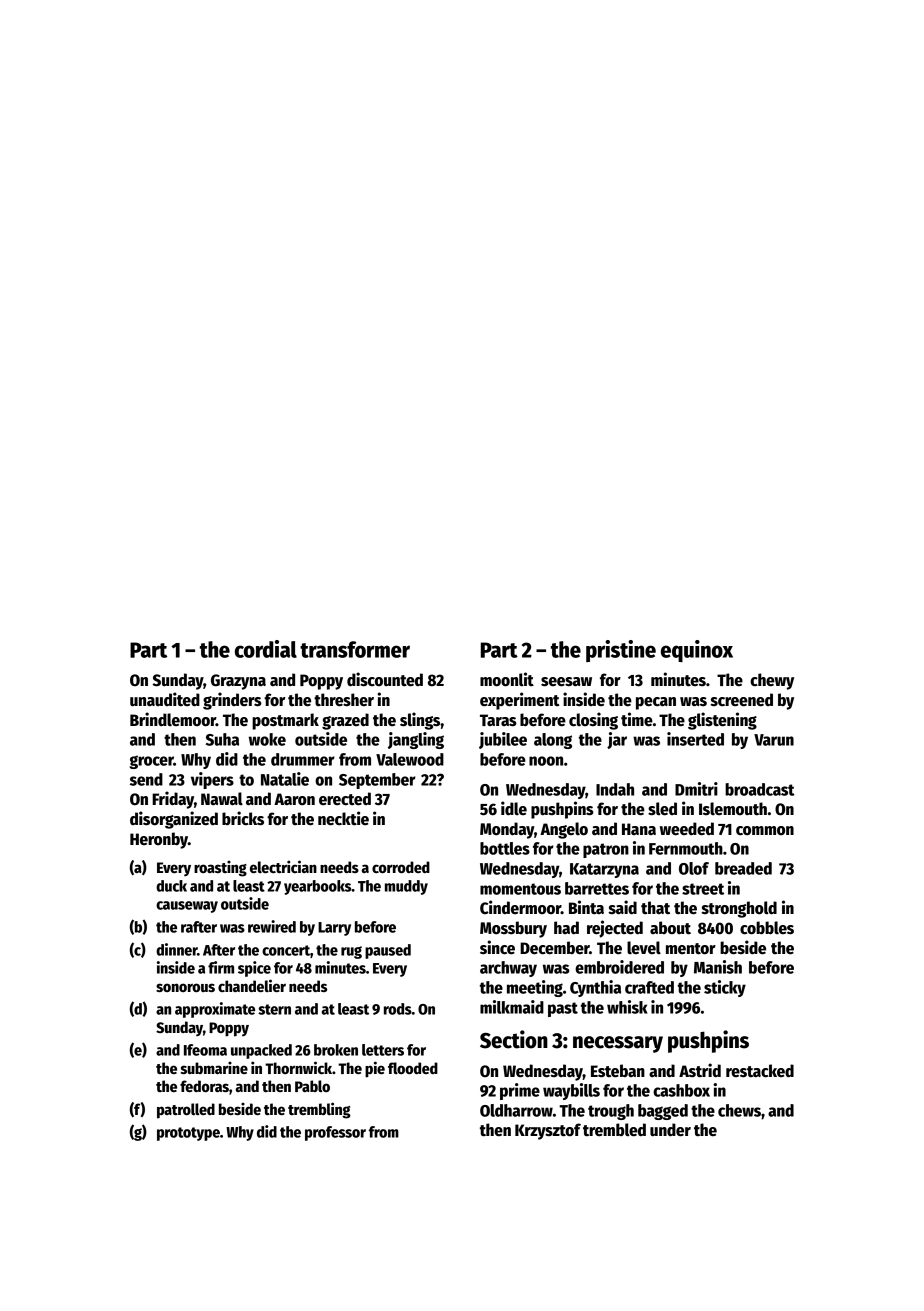  I want to click on prototype, so click(188, 1134).
